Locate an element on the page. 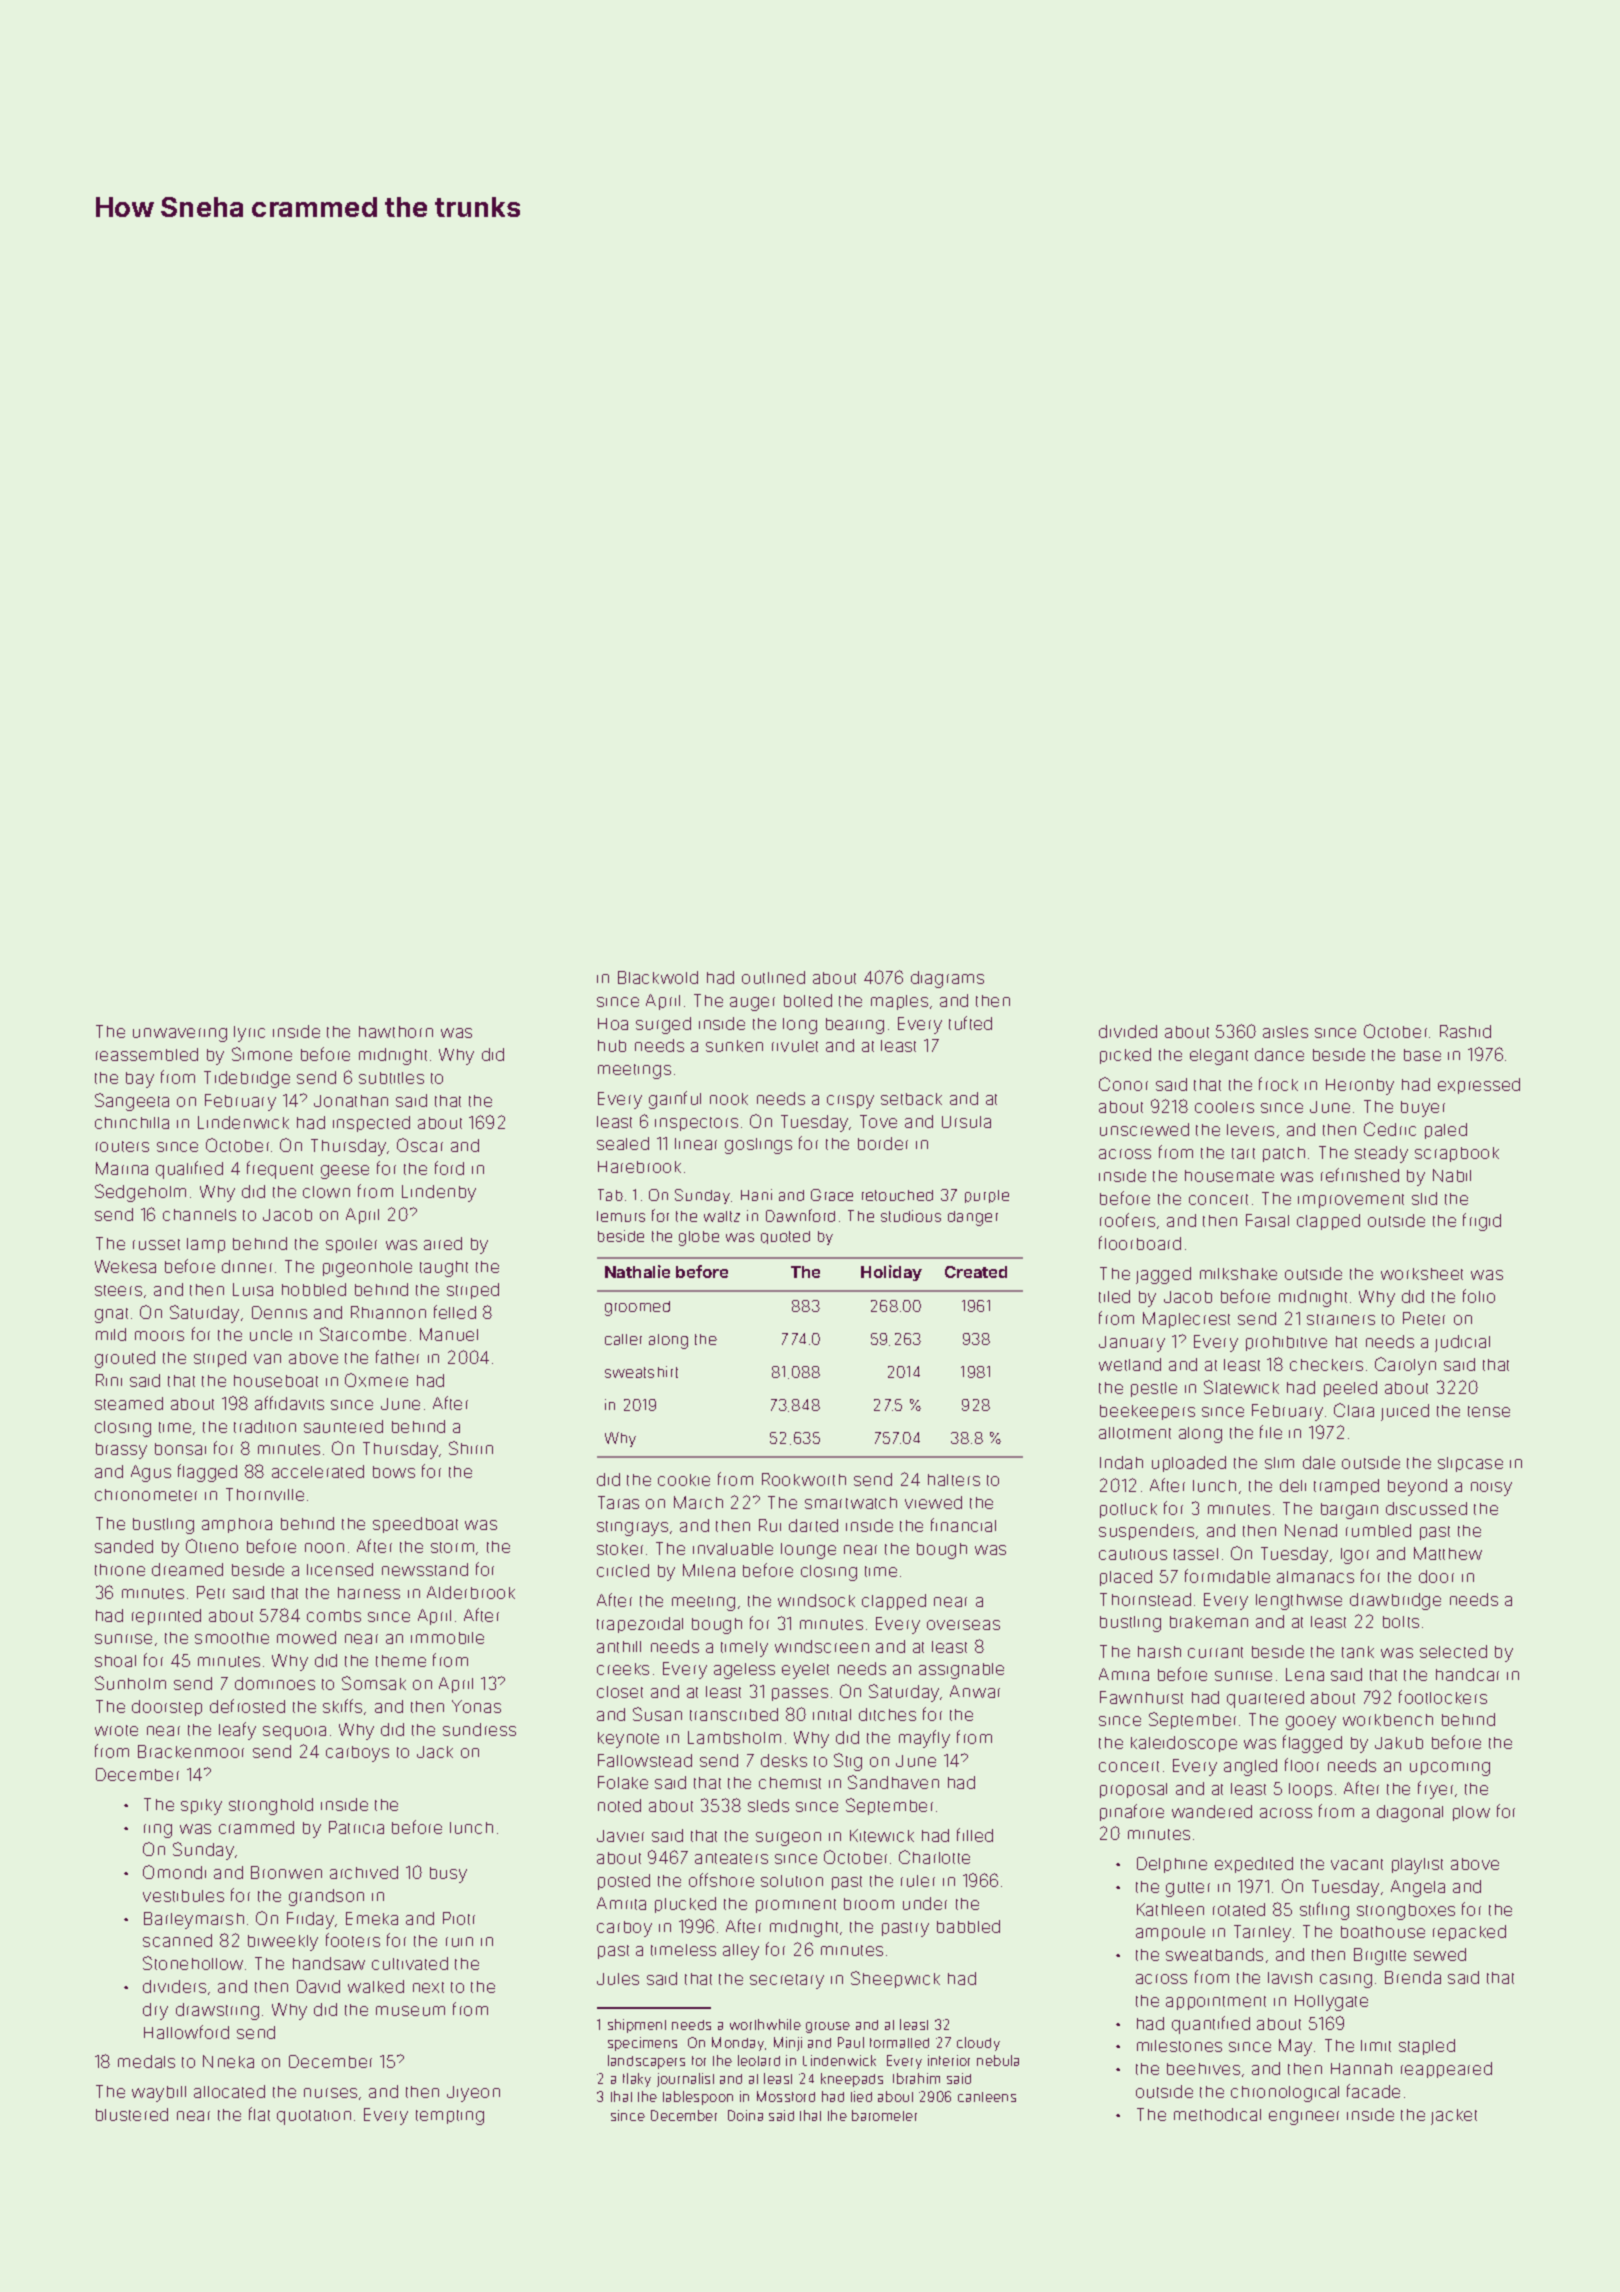 The height and width of the image is (2292, 1620). quotation is located at coordinates (314, 2117).
